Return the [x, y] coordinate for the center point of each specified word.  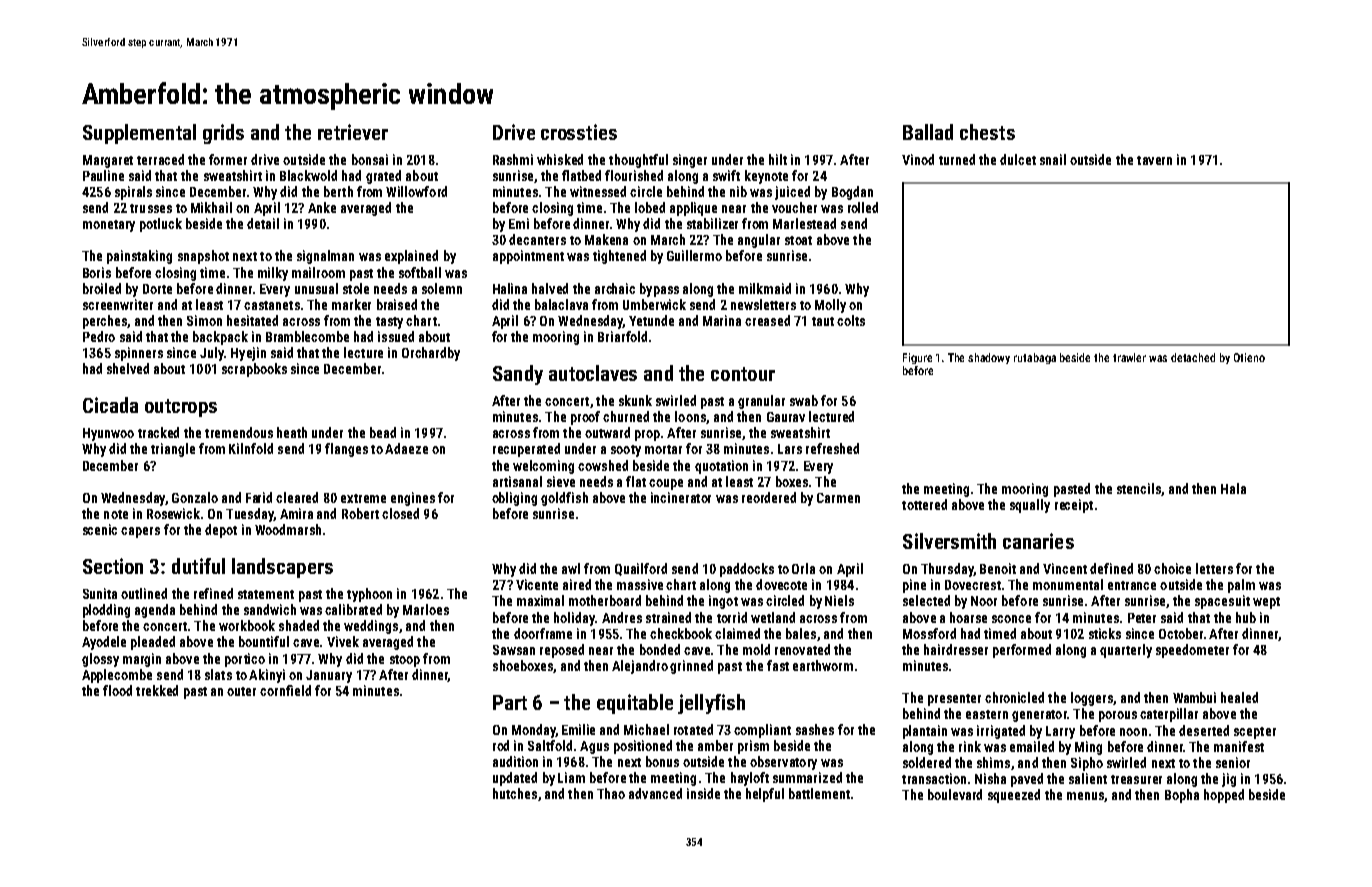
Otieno [1249, 357]
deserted [1204, 730]
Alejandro [640, 667]
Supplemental [139, 134]
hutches [515, 793]
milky [273, 274]
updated [515, 779]
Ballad [928, 132]
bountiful [264, 641]
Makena [606, 239]
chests [987, 132]
